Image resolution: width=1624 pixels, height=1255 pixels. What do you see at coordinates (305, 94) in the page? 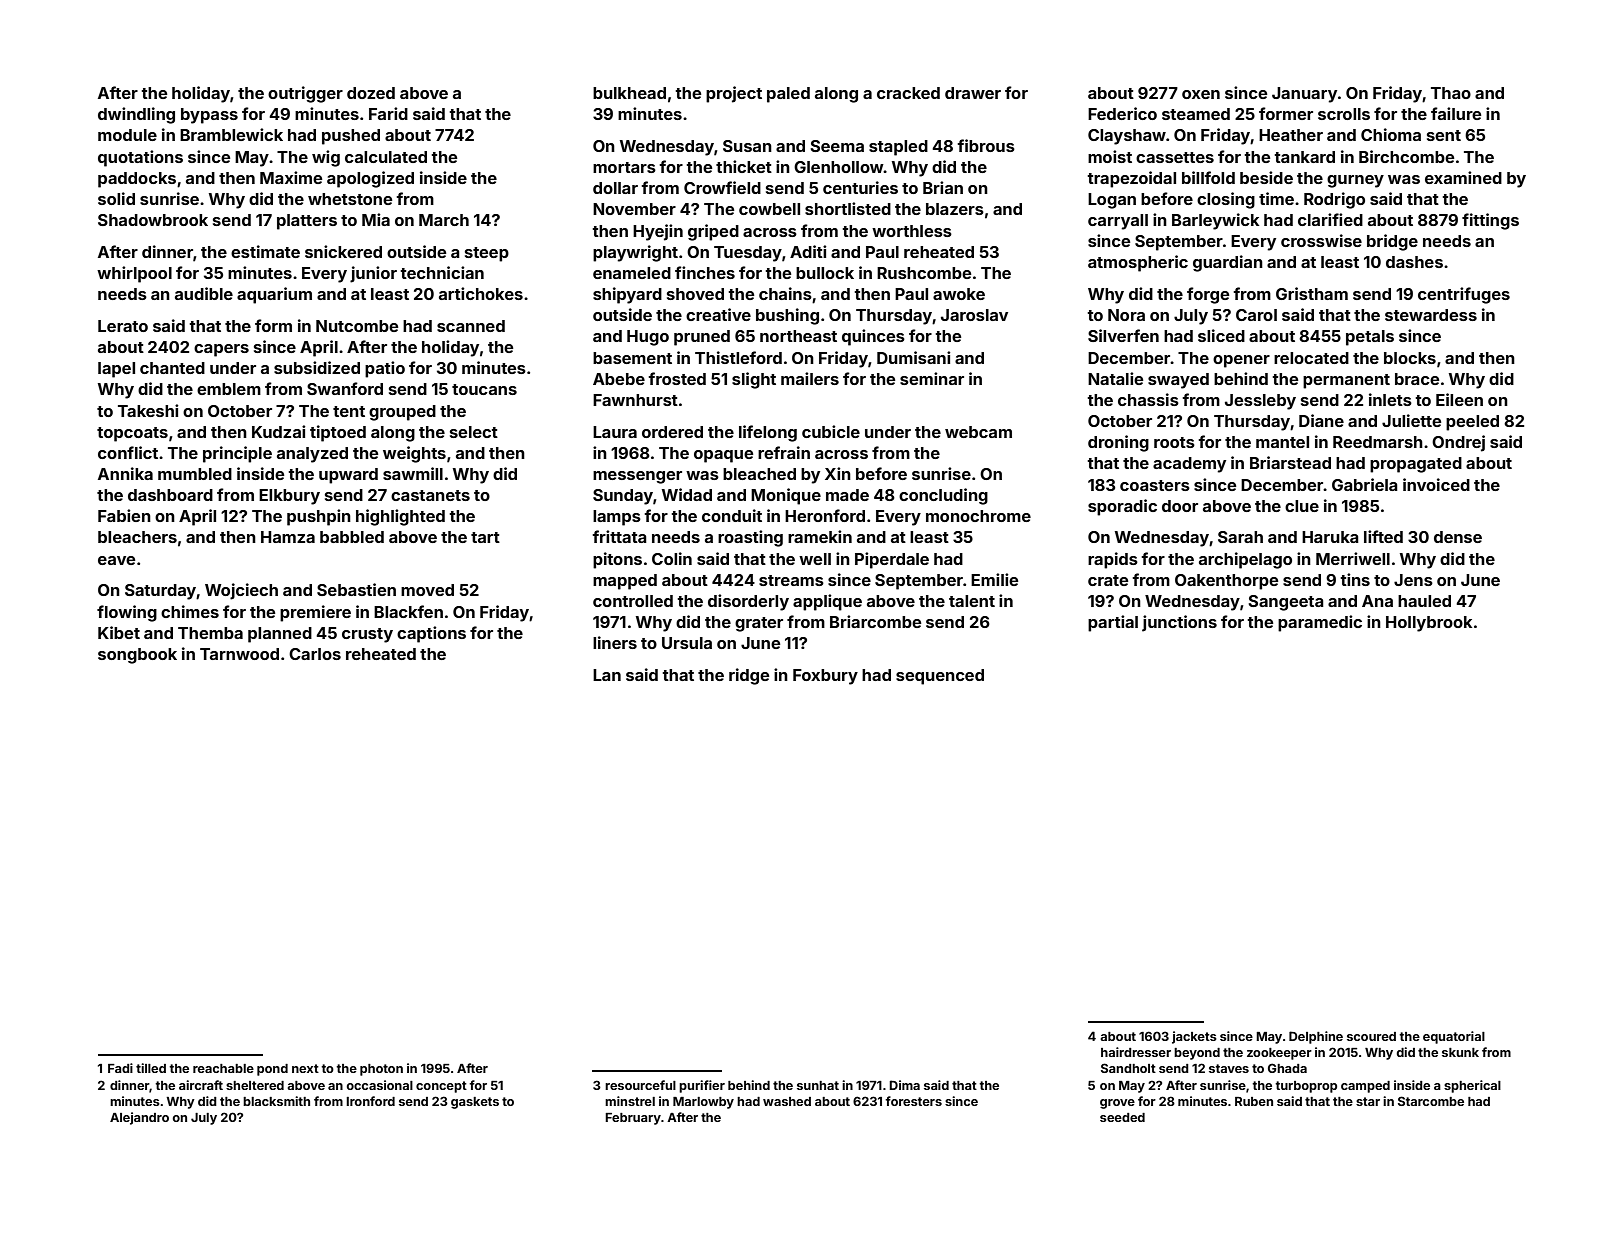
I see `outrigger` at bounding box center [305, 94].
